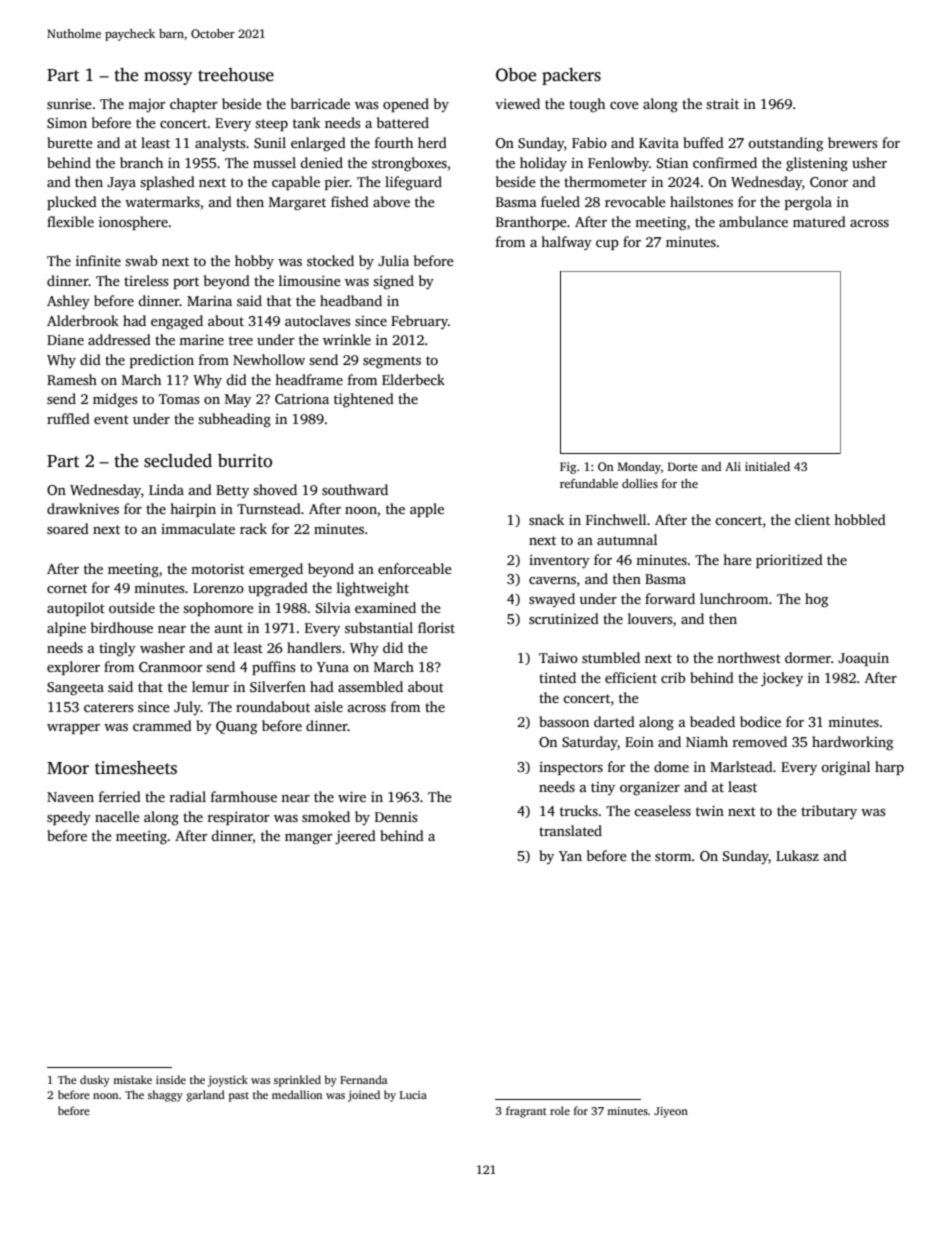  What do you see at coordinates (415, 568) in the screenshot?
I see `enforceable` at bounding box center [415, 568].
